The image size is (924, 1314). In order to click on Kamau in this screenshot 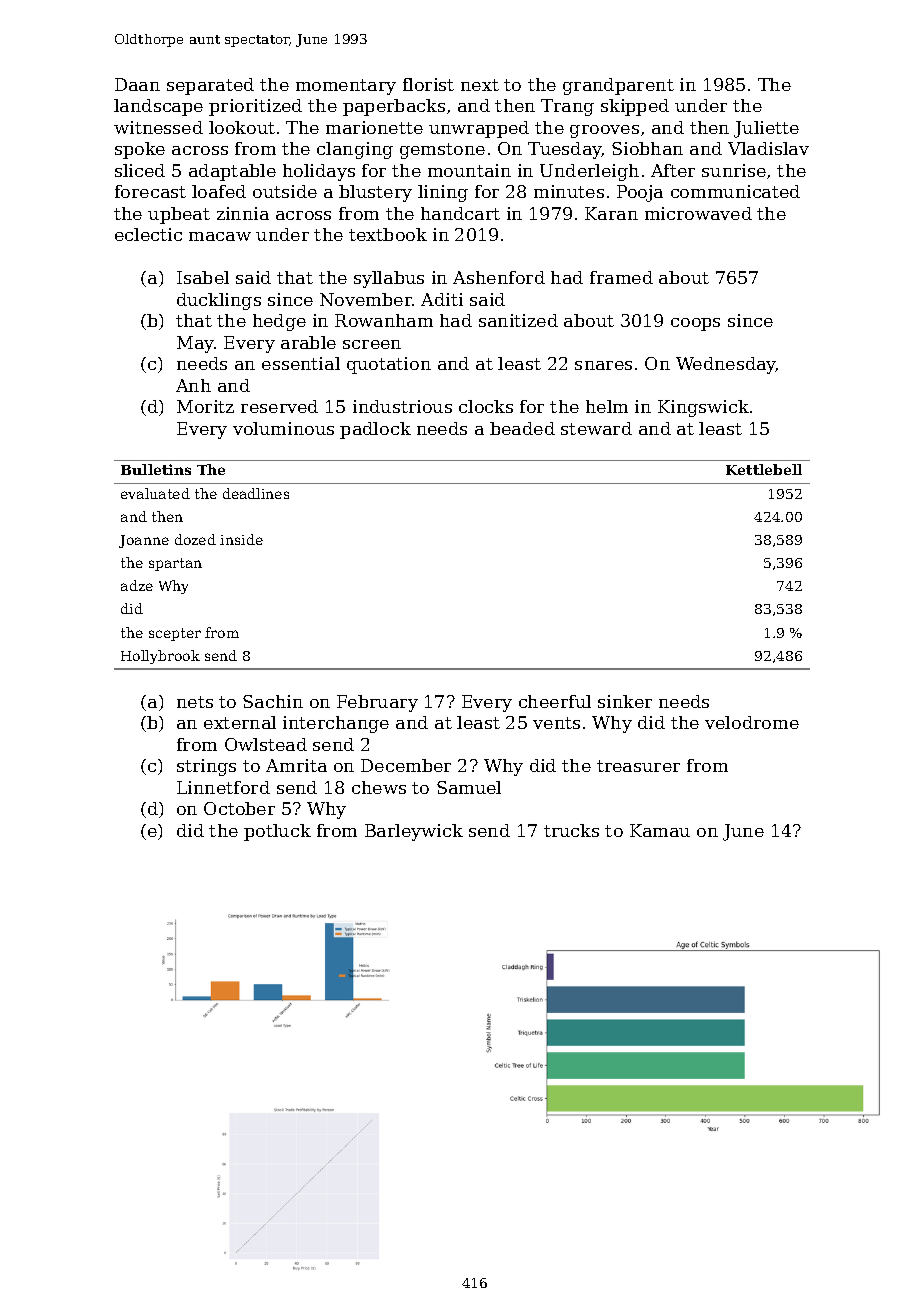, I will do `click(660, 830)`.
